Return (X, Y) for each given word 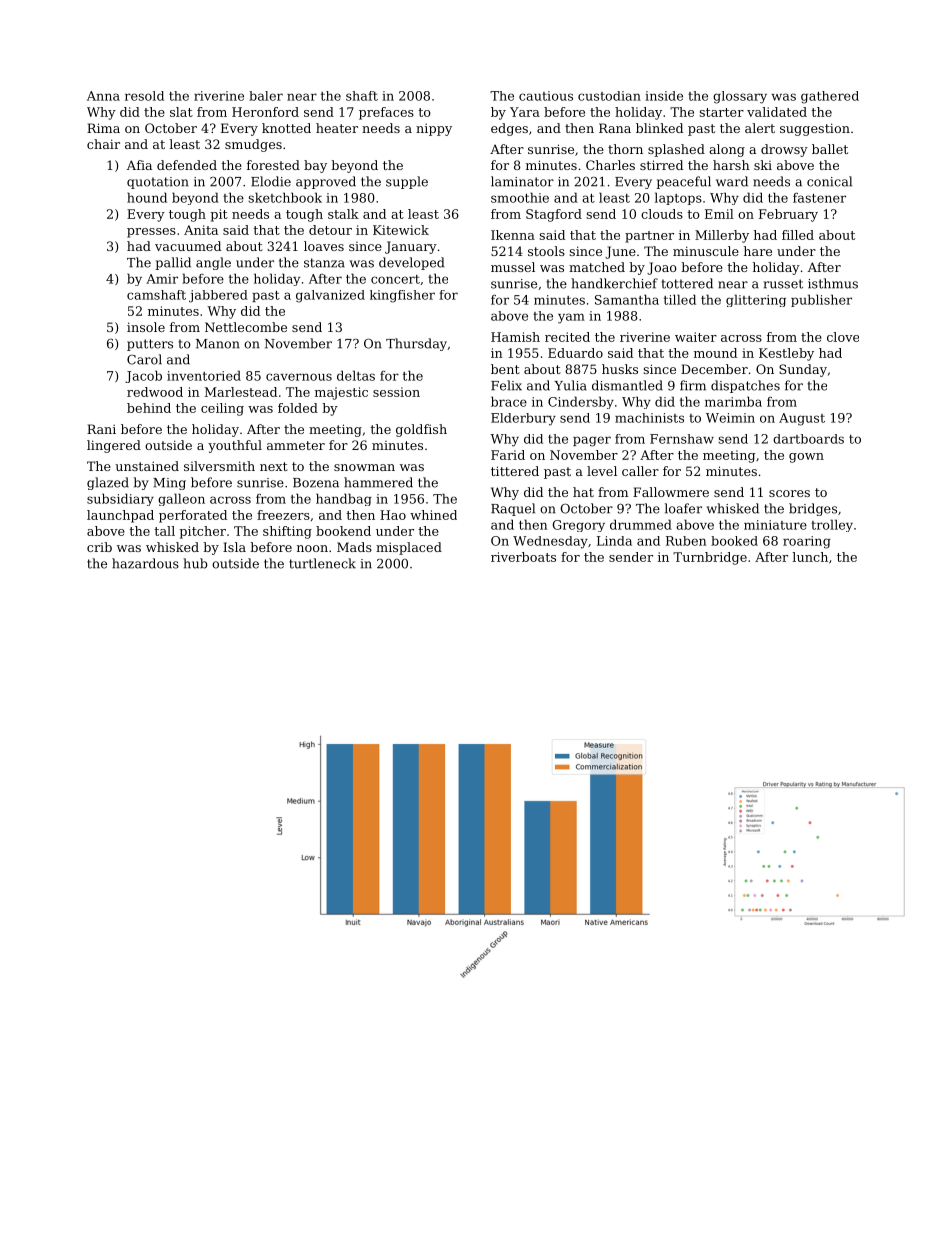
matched (597, 267)
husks (620, 369)
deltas (356, 375)
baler (266, 96)
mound (715, 353)
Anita (201, 230)
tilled (680, 299)
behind (149, 408)
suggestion (815, 129)
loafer (683, 508)
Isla (234, 547)
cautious (546, 96)
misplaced (409, 548)
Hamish (515, 337)
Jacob (143, 376)
